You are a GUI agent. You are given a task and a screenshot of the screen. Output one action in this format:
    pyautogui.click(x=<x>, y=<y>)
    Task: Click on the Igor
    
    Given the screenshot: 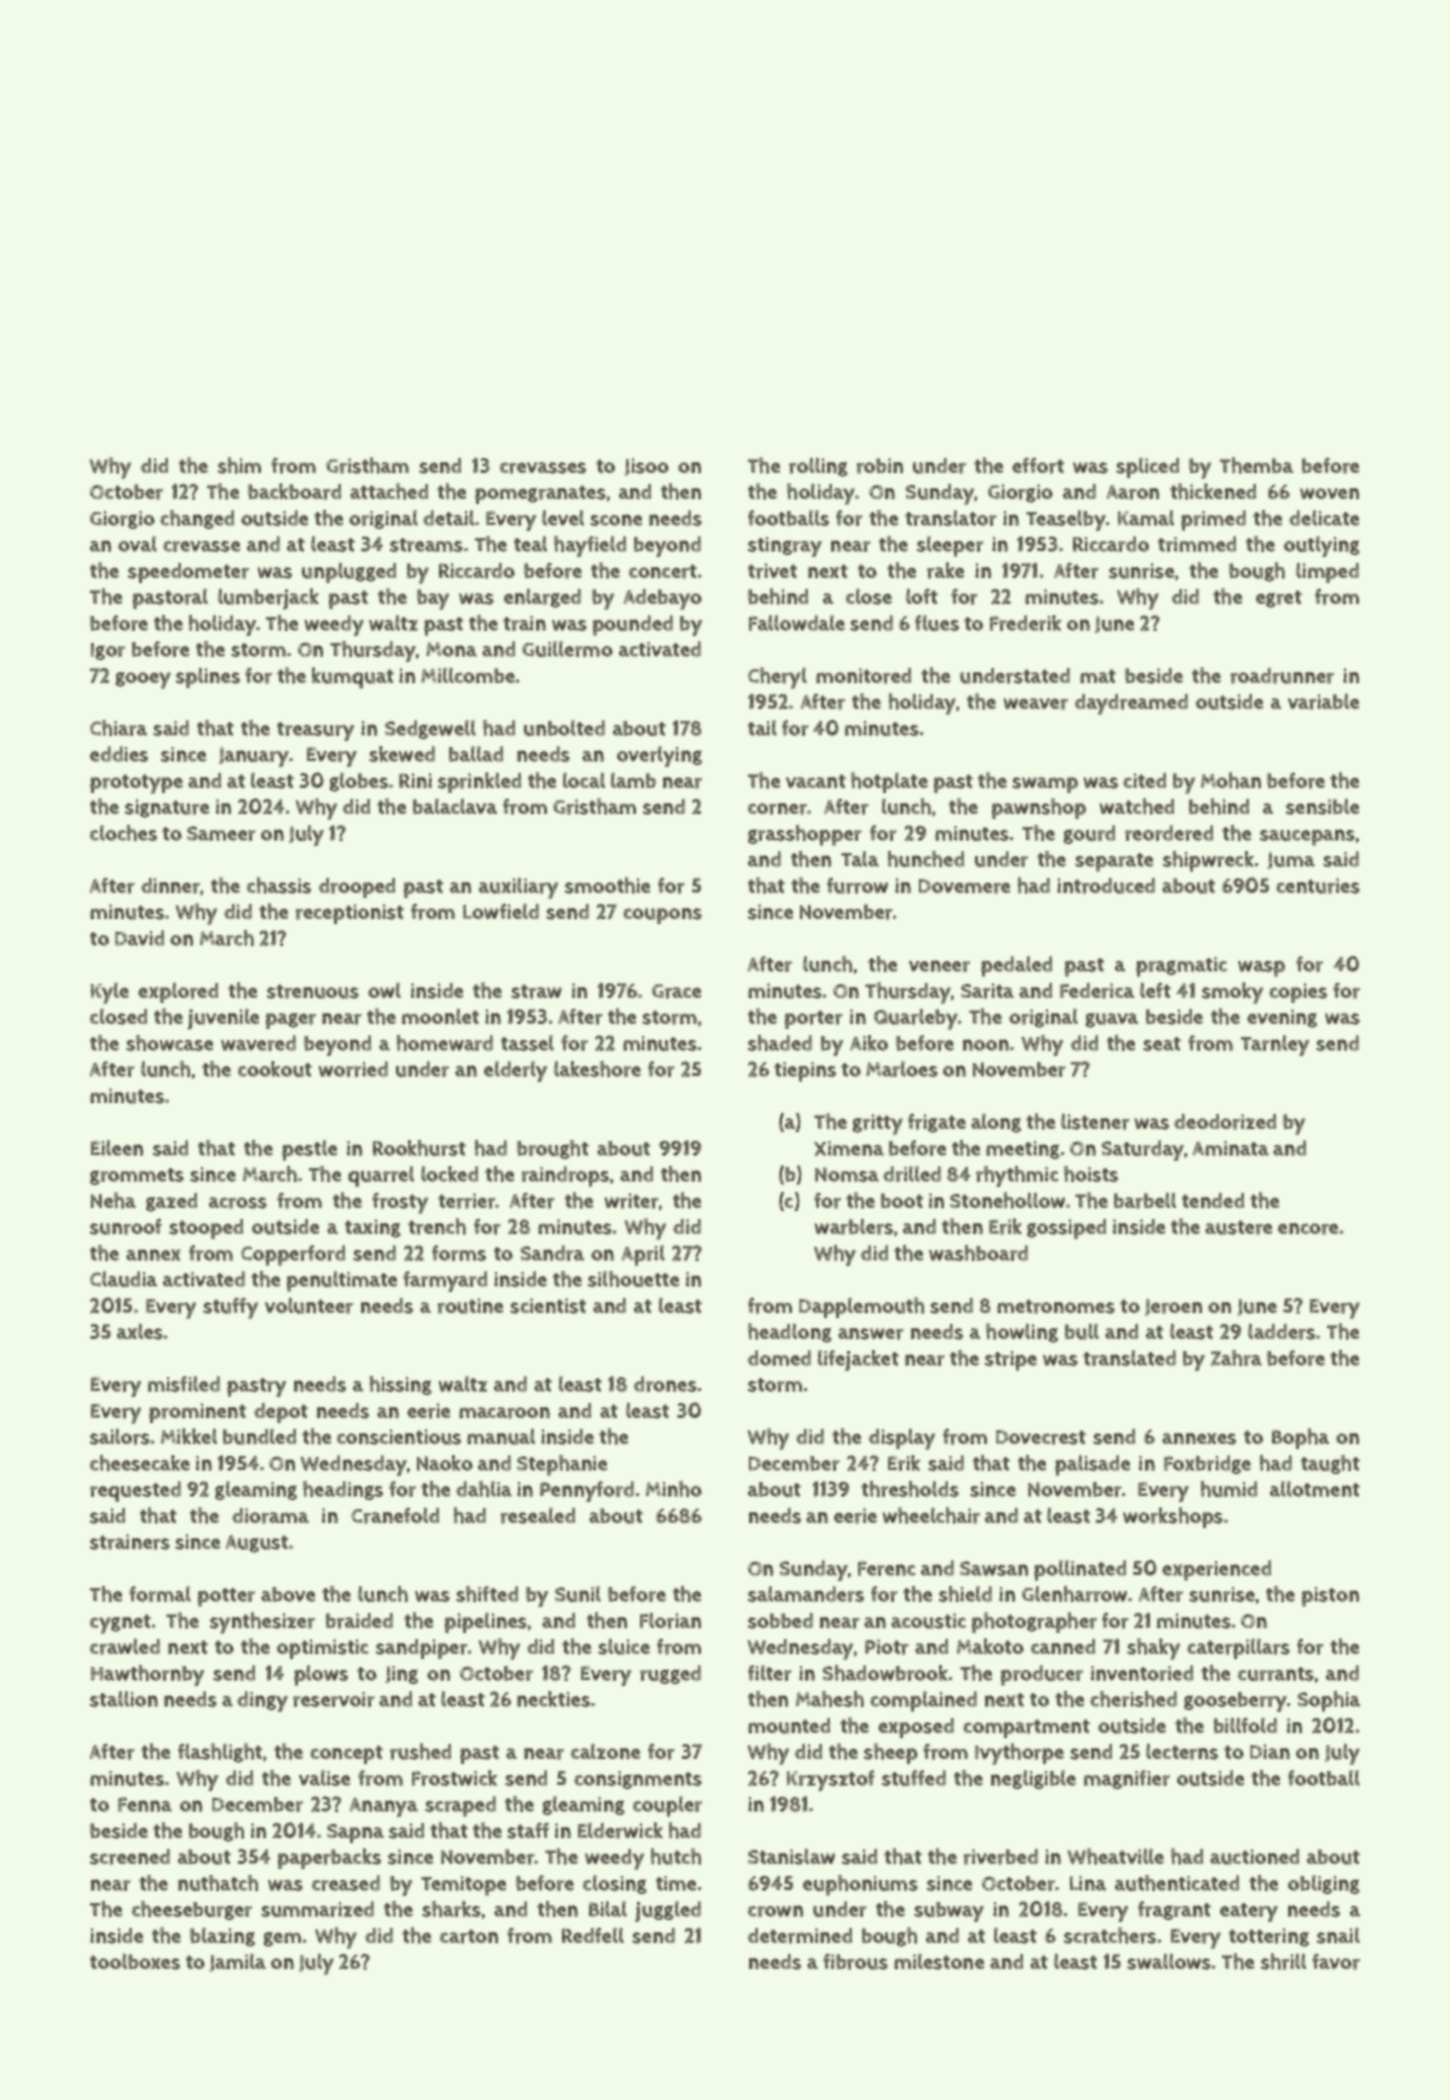 What is the action you would take?
    pyautogui.click(x=108, y=651)
